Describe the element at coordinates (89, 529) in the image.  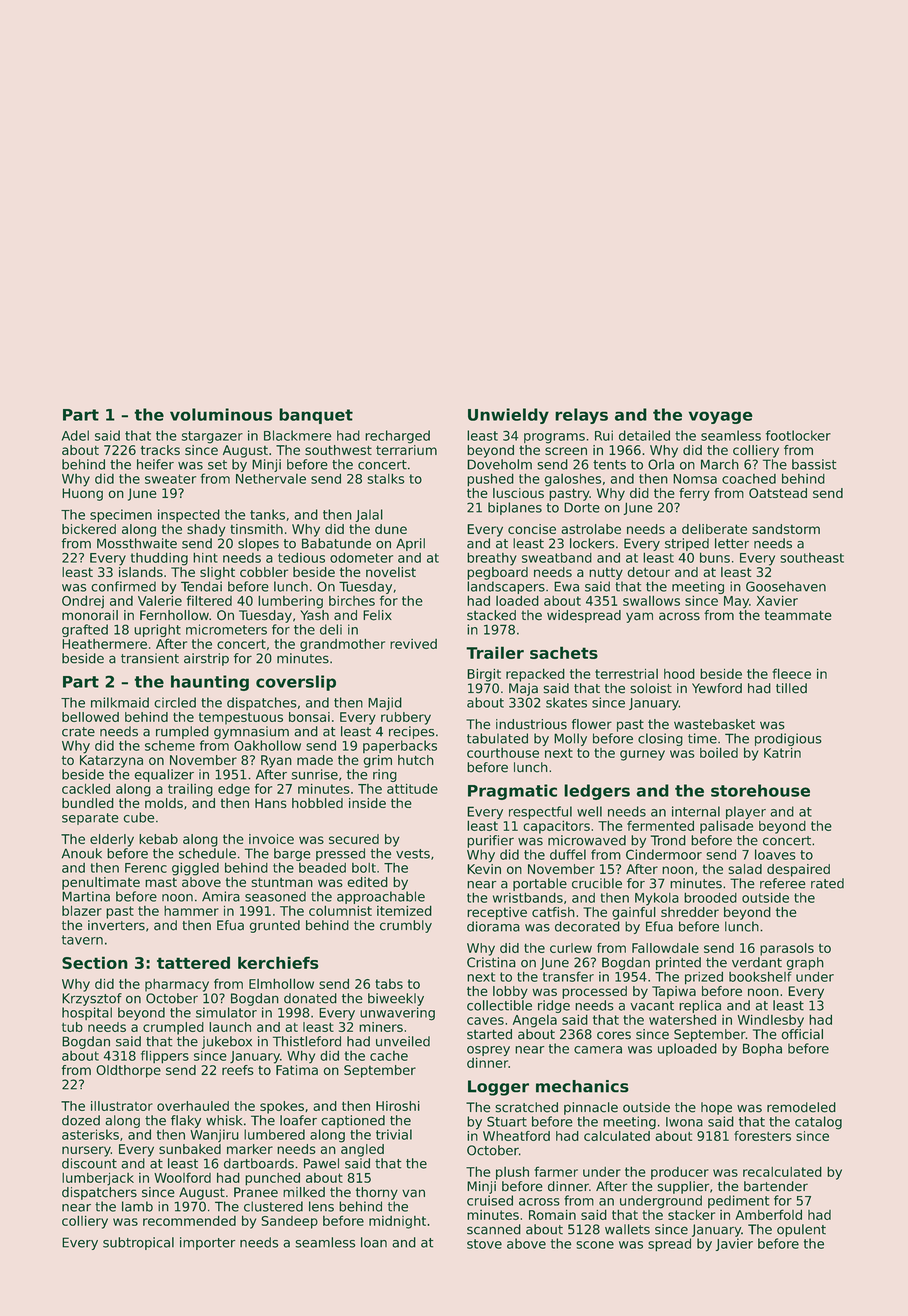
I see `bickered` at that location.
